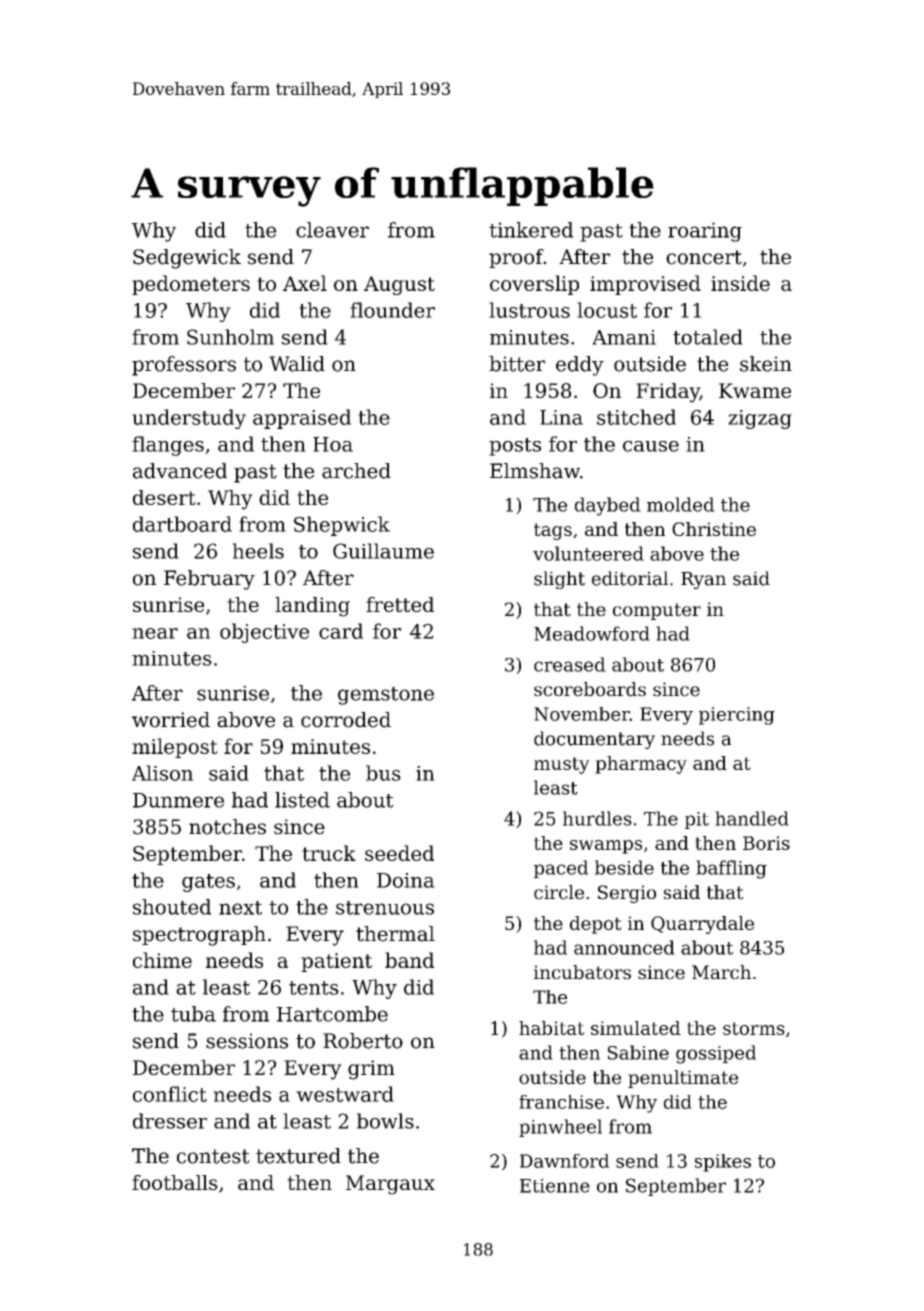 The image size is (924, 1311). What do you see at coordinates (168, 446) in the image?
I see `flanges` at bounding box center [168, 446].
